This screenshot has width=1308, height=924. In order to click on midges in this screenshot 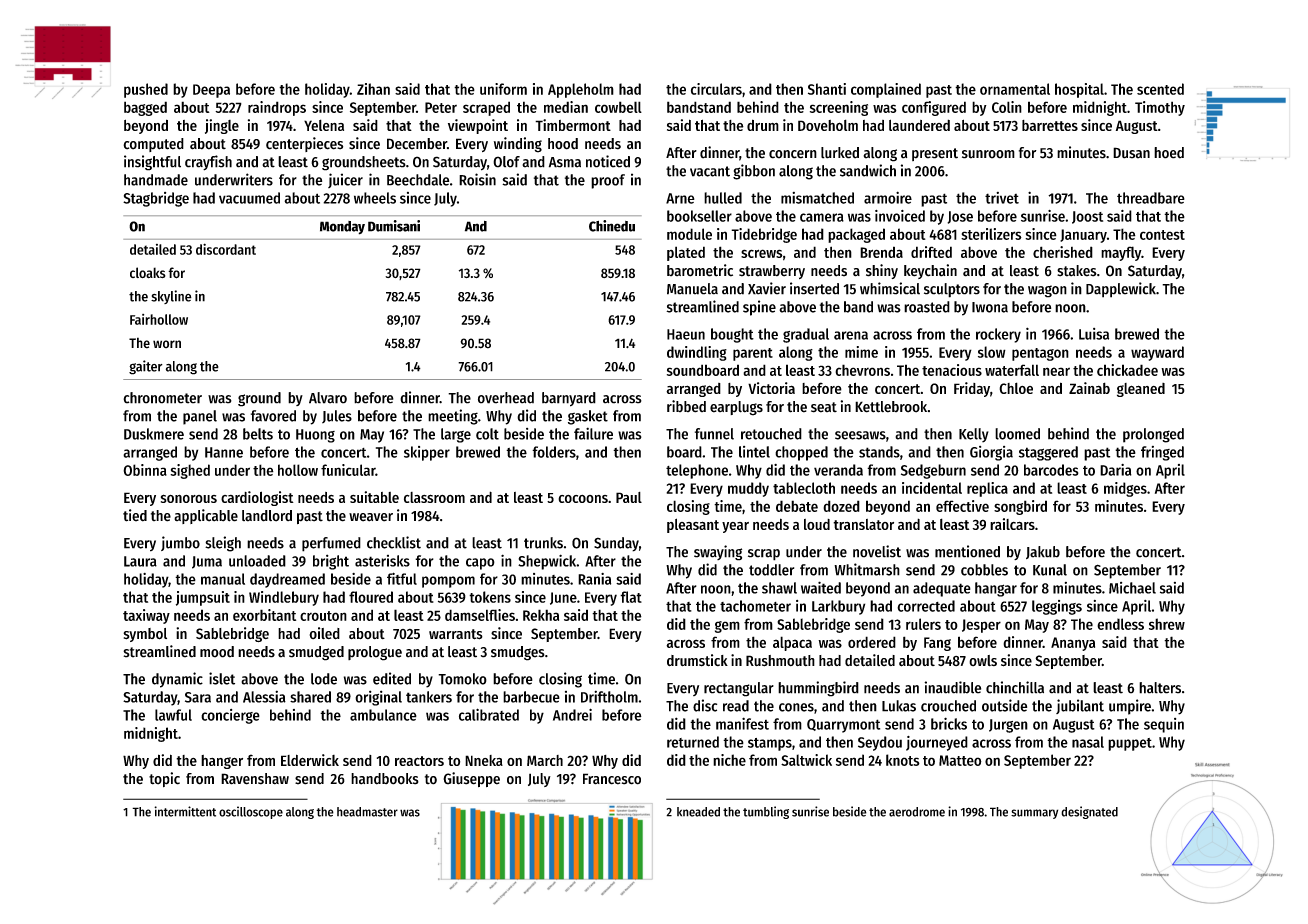, I will do `click(1125, 489)`.
